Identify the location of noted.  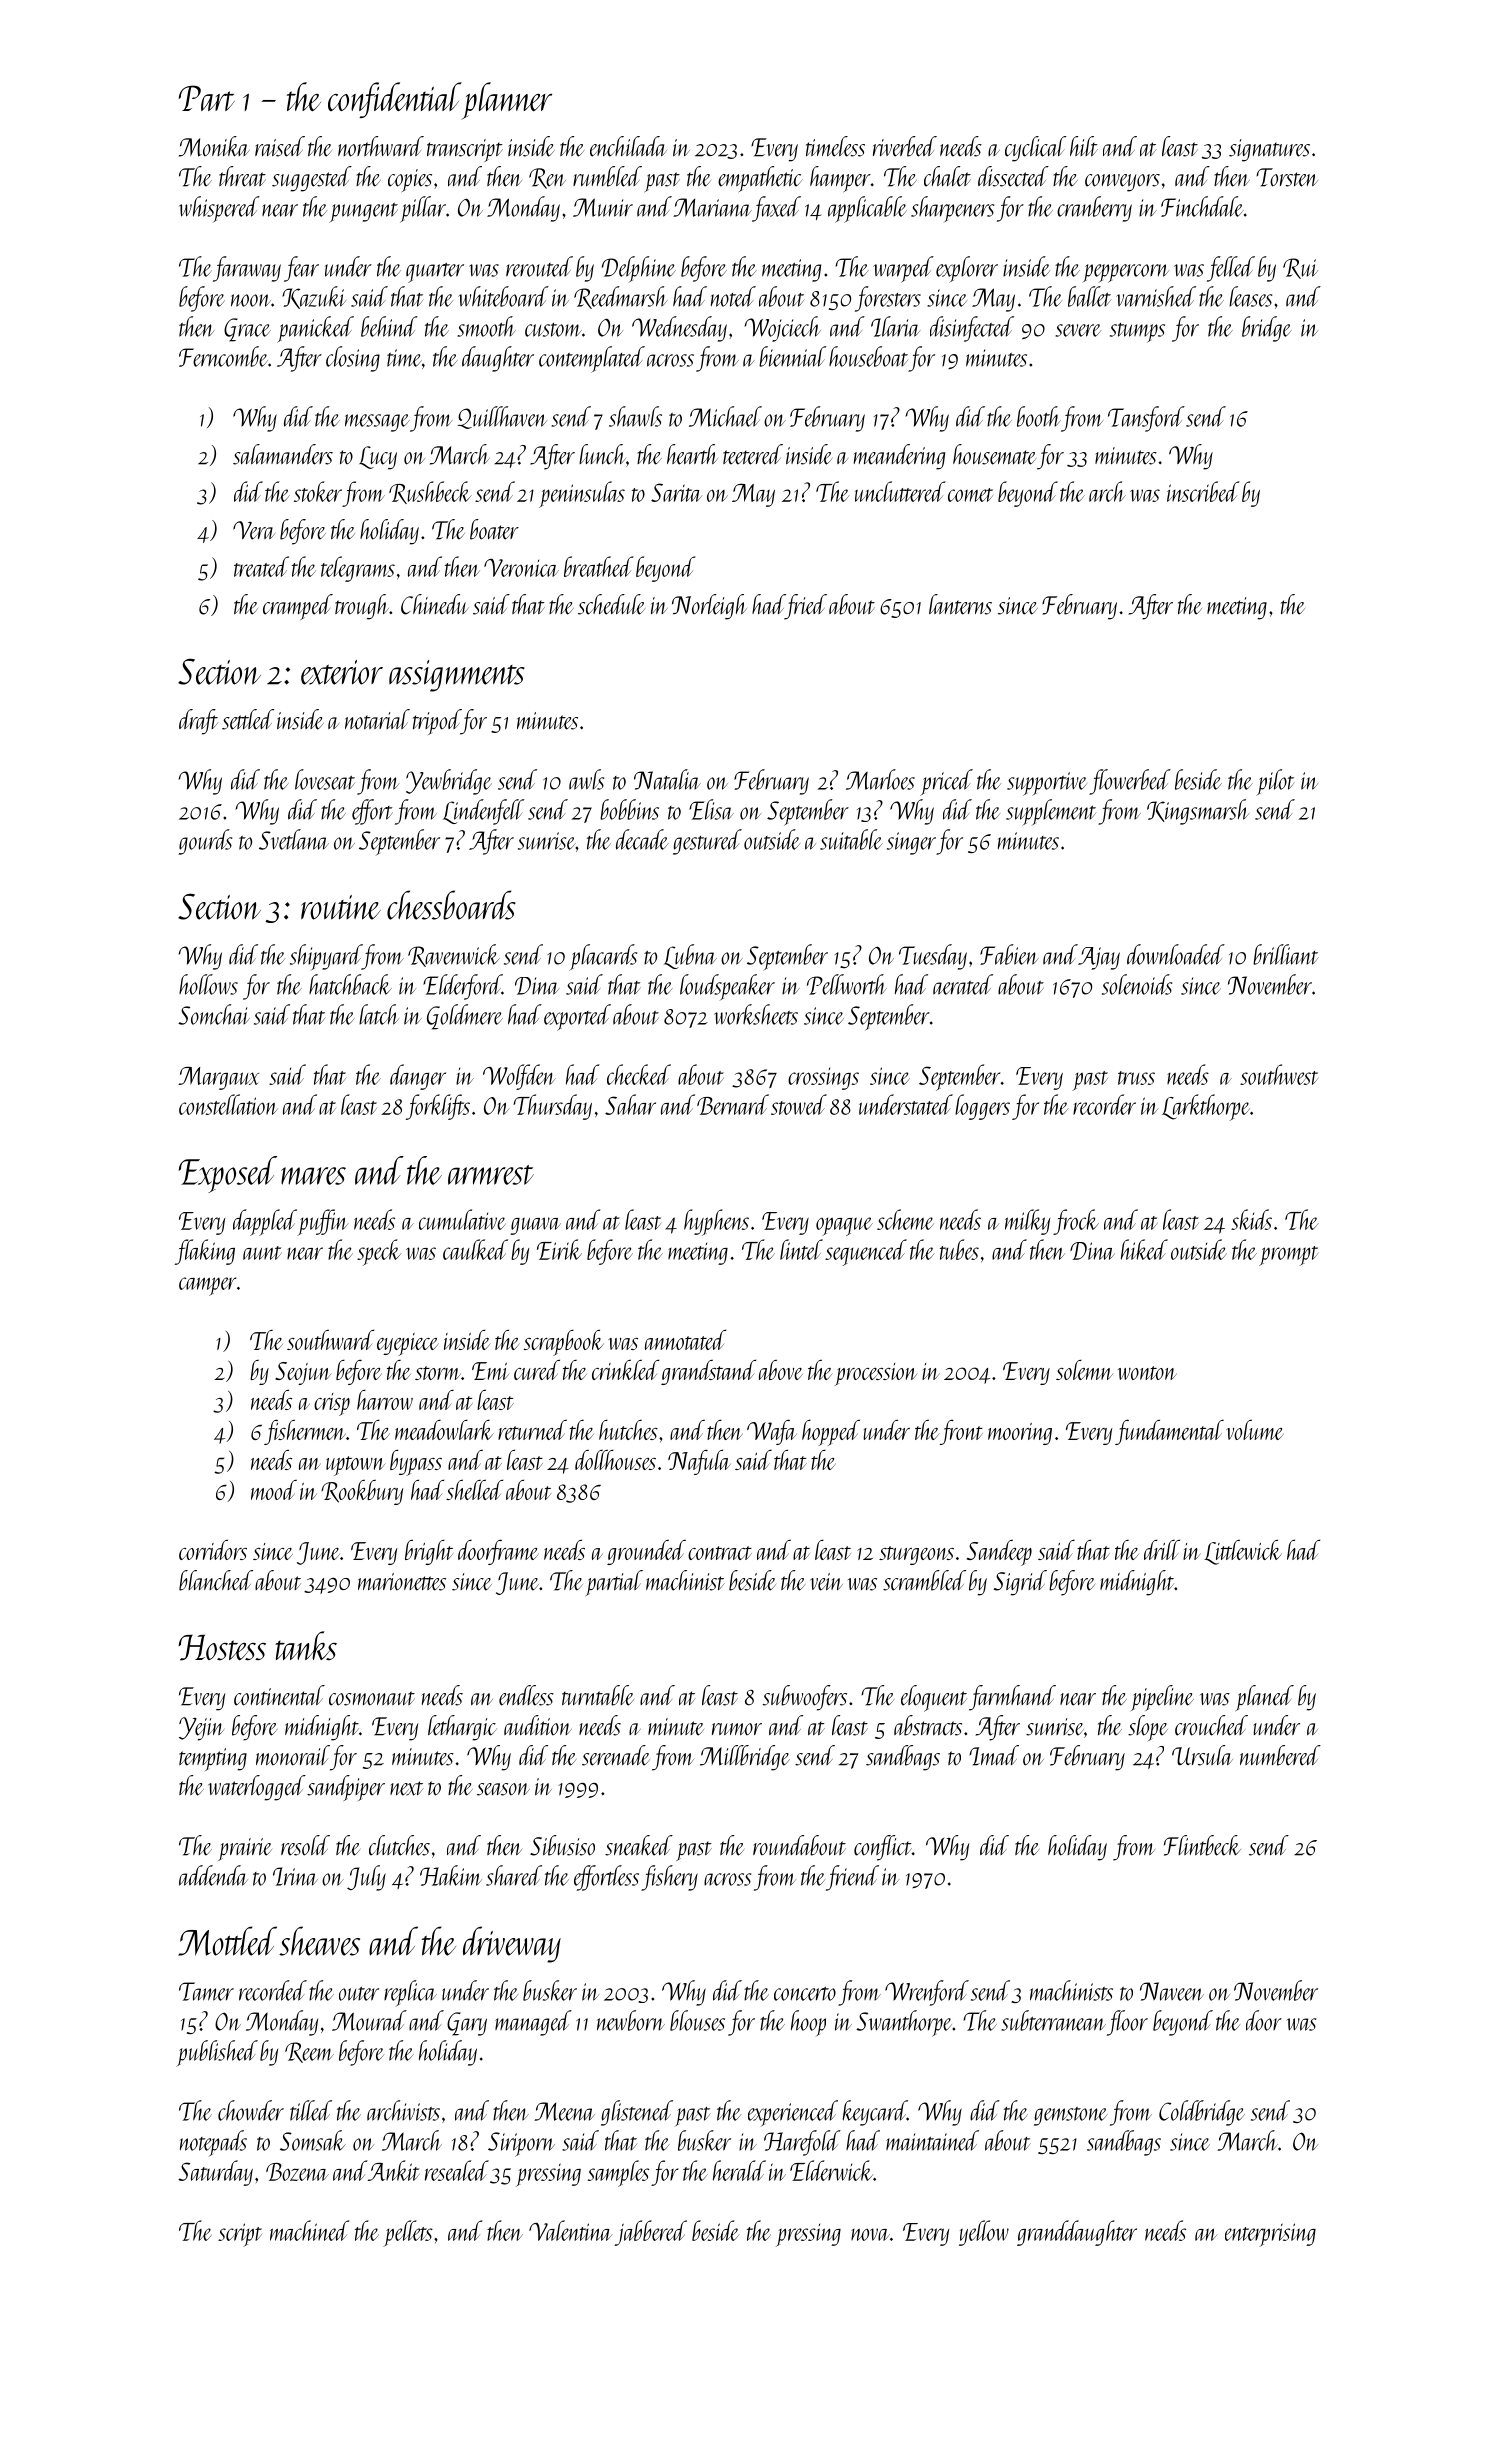
(733, 296).
